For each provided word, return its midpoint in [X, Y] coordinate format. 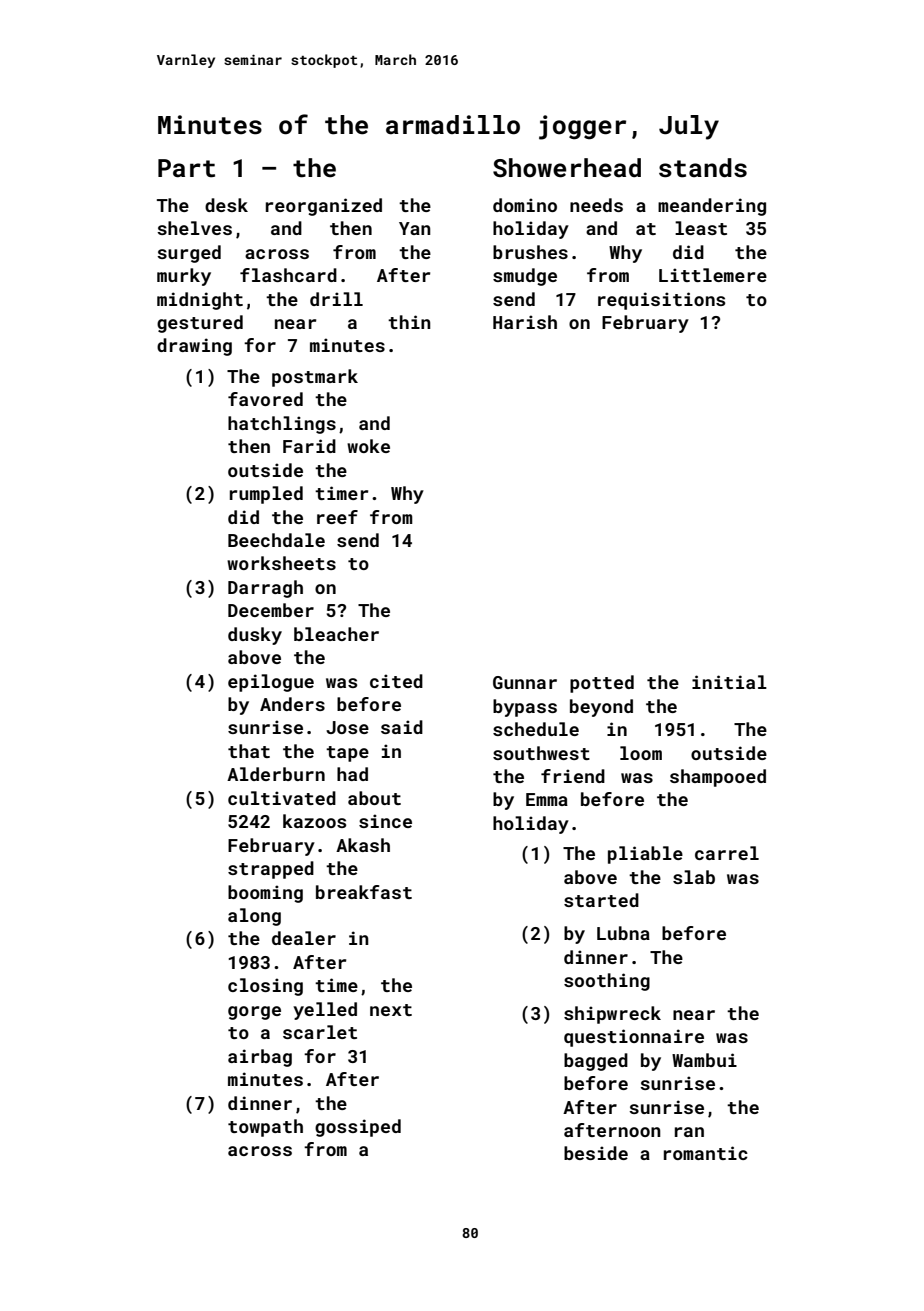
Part [186, 168]
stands [703, 168]
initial [729, 682]
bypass [525, 708]
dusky [255, 636]
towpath [265, 1128]
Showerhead [567, 168]
